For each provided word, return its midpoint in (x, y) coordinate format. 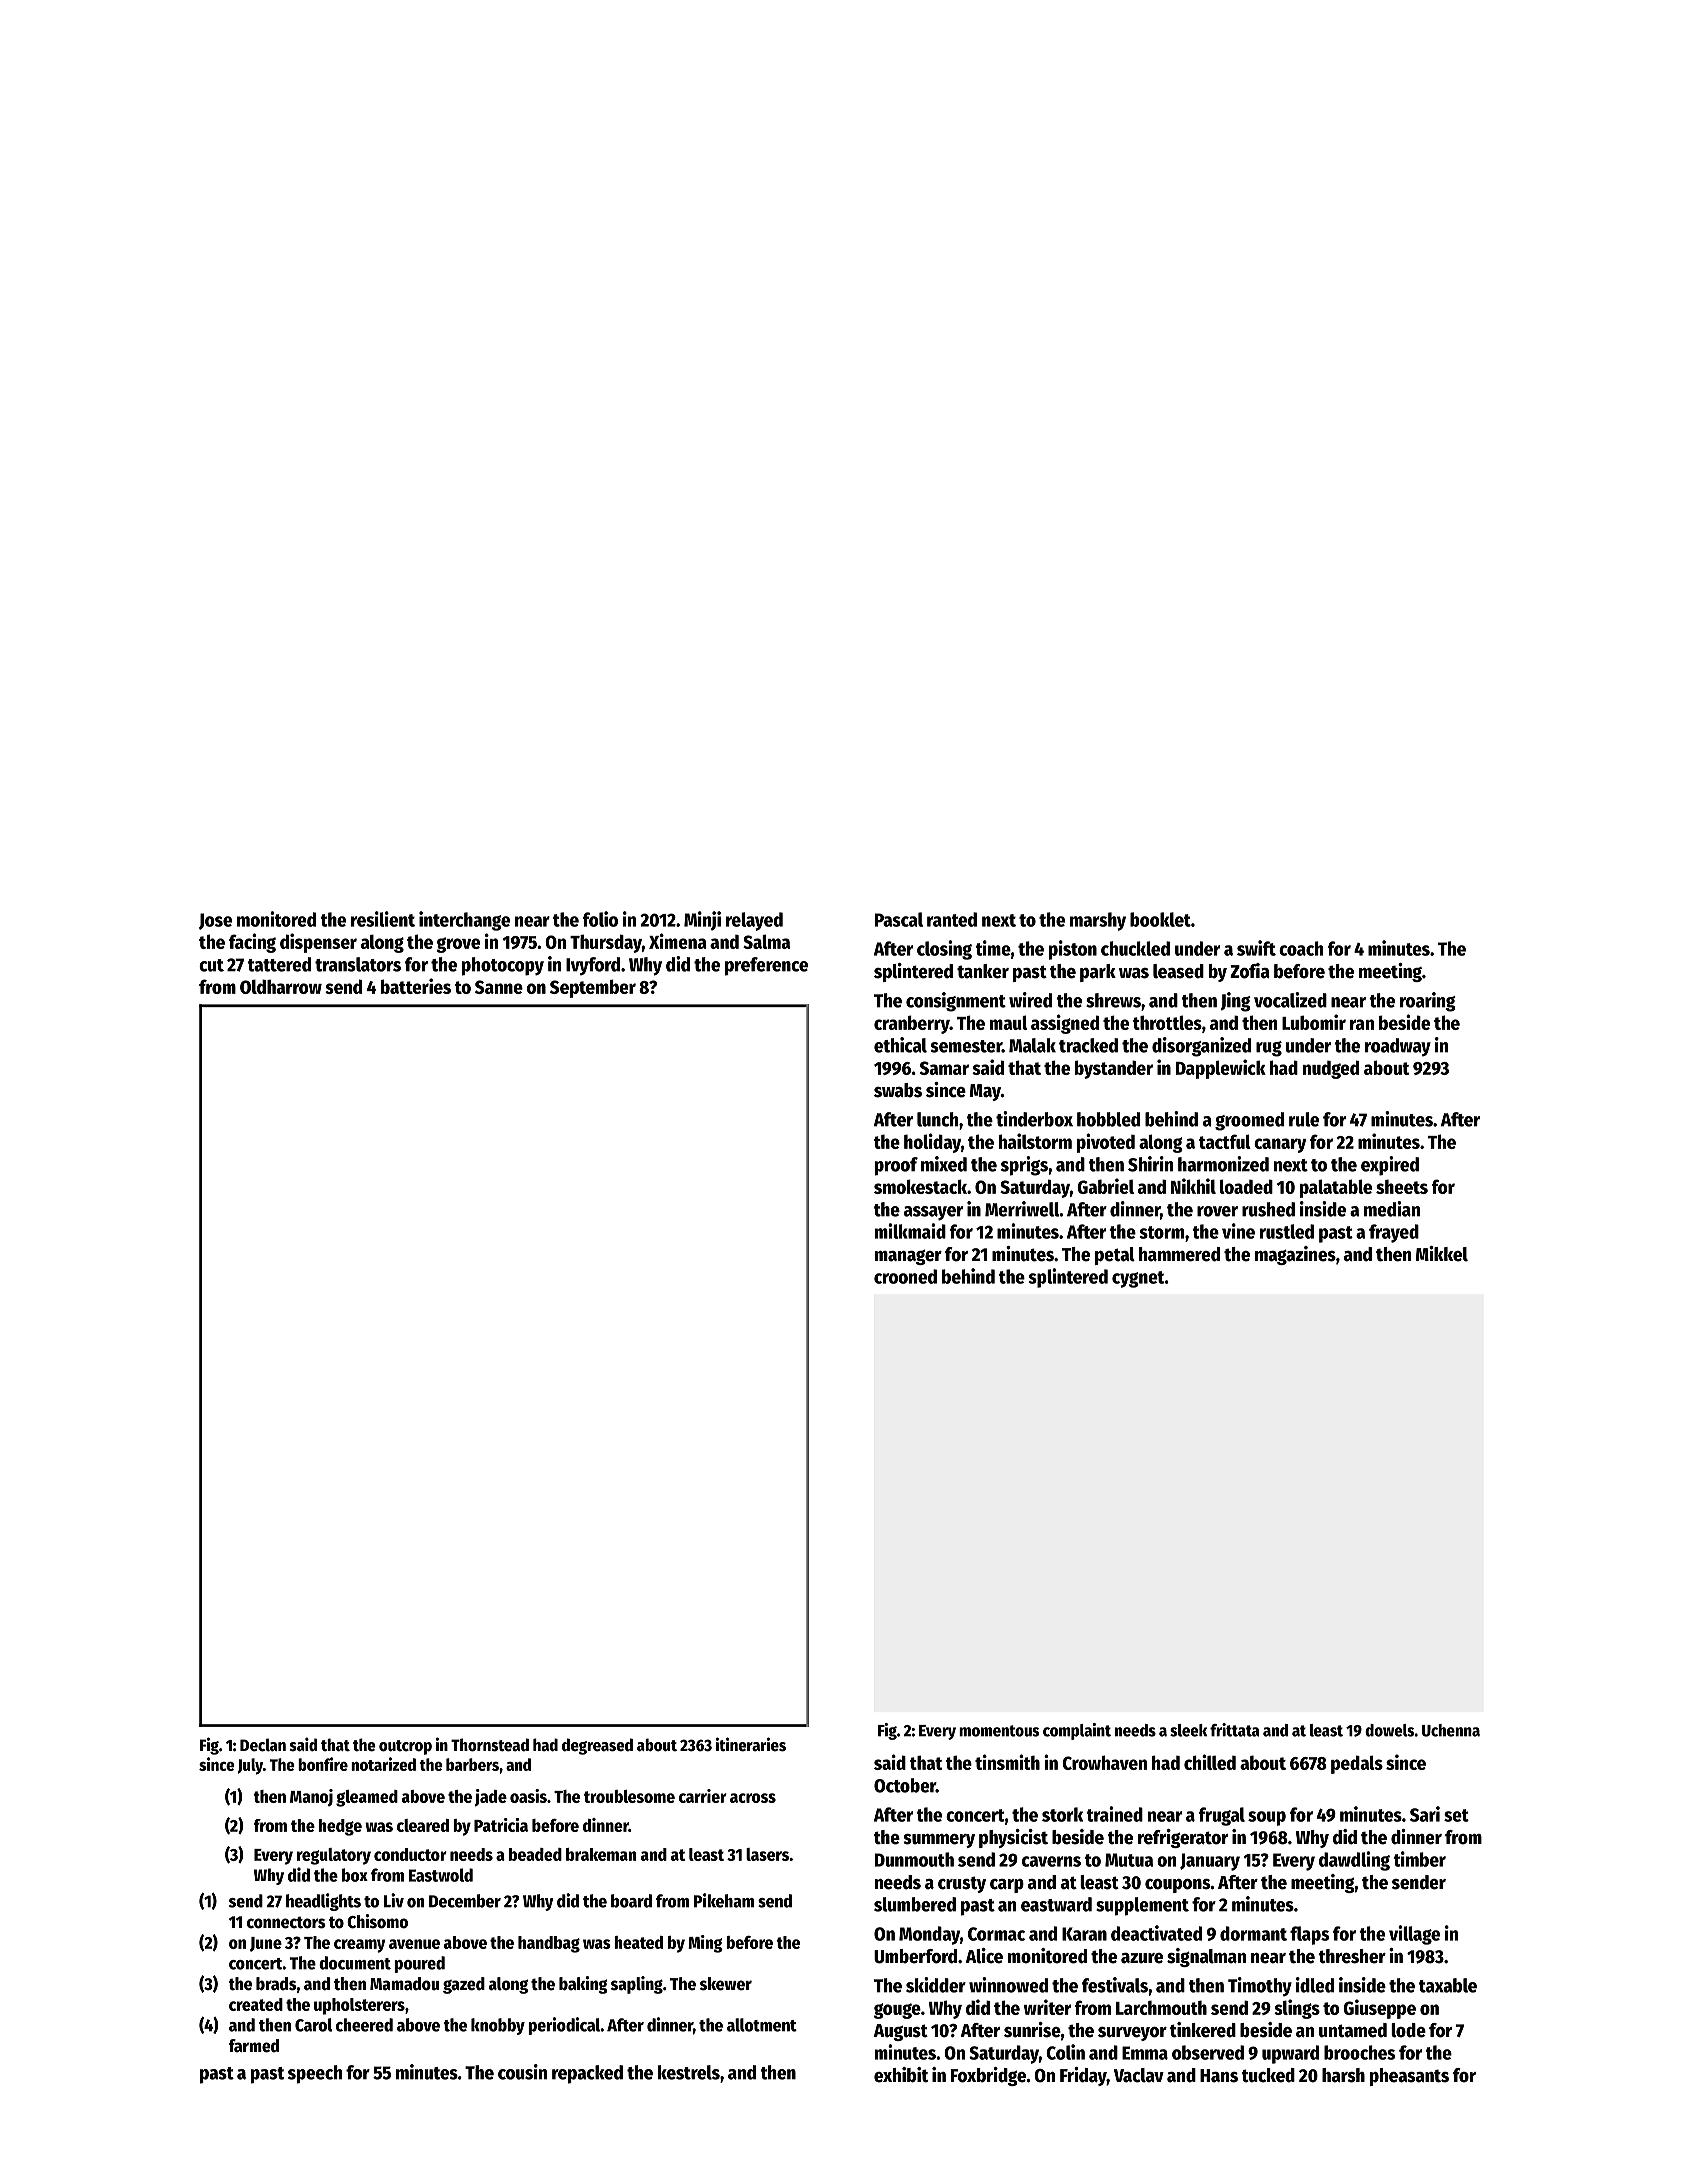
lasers (767, 1854)
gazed (464, 1985)
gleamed (367, 1798)
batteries (416, 986)
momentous (999, 1731)
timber (1419, 1859)
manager (908, 1257)
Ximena (678, 941)
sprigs (1024, 1166)
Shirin (1150, 1164)
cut (211, 965)
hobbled (1108, 1119)
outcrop (405, 1747)
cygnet (1138, 1279)
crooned (905, 1276)
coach (1301, 948)
